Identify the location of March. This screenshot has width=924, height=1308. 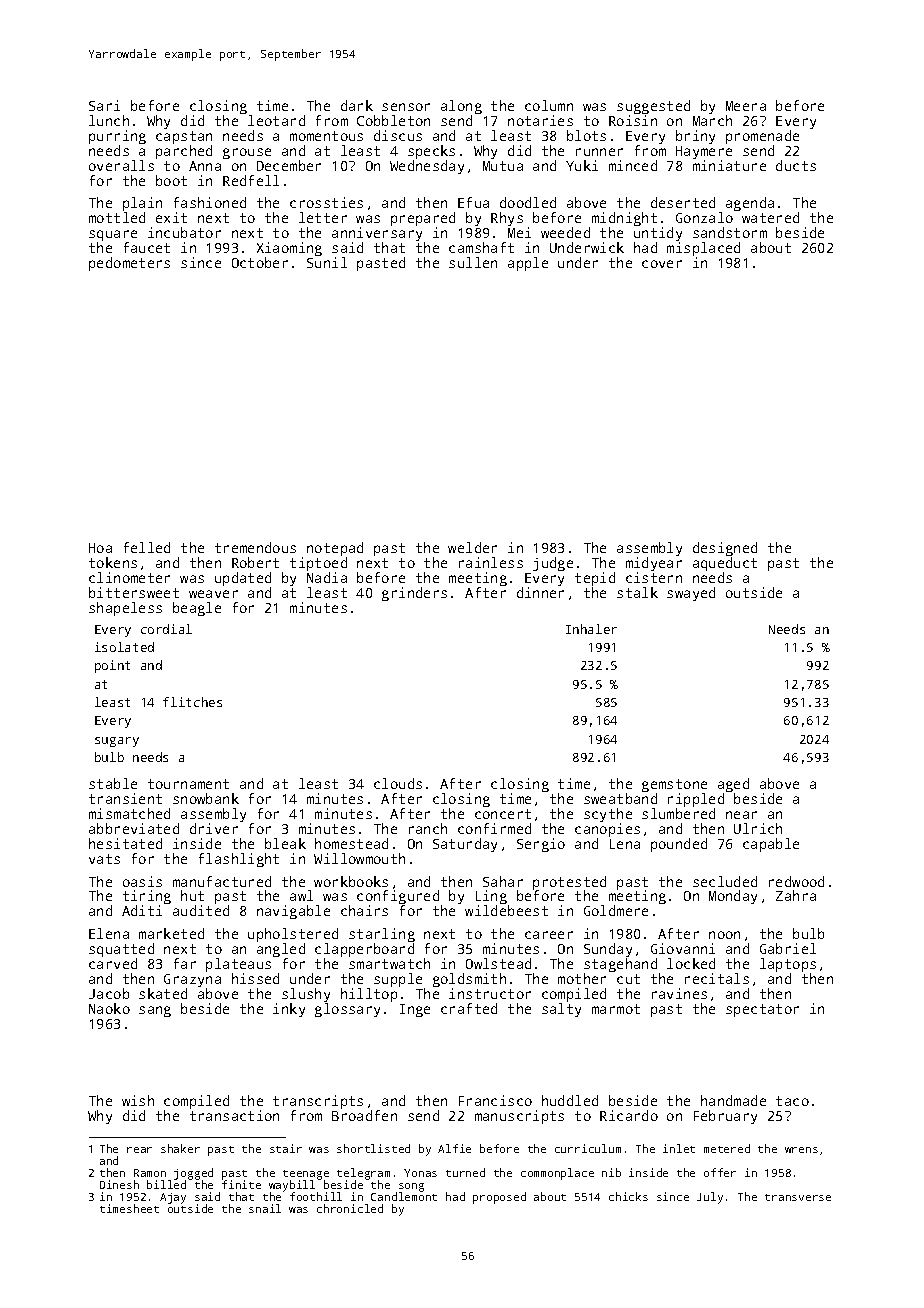
(712, 120).
